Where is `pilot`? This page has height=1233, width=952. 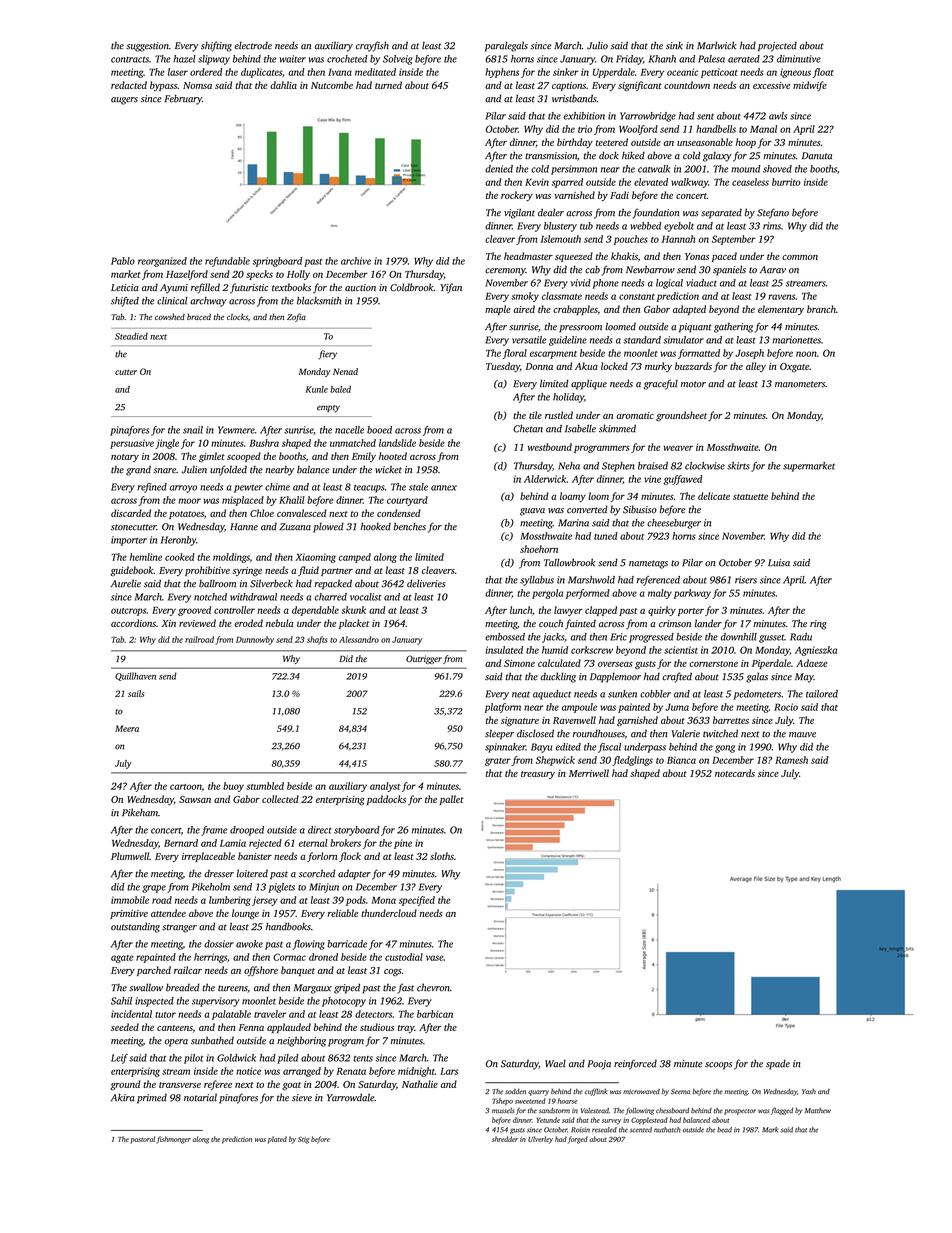
pilot is located at coordinates (193, 1059).
